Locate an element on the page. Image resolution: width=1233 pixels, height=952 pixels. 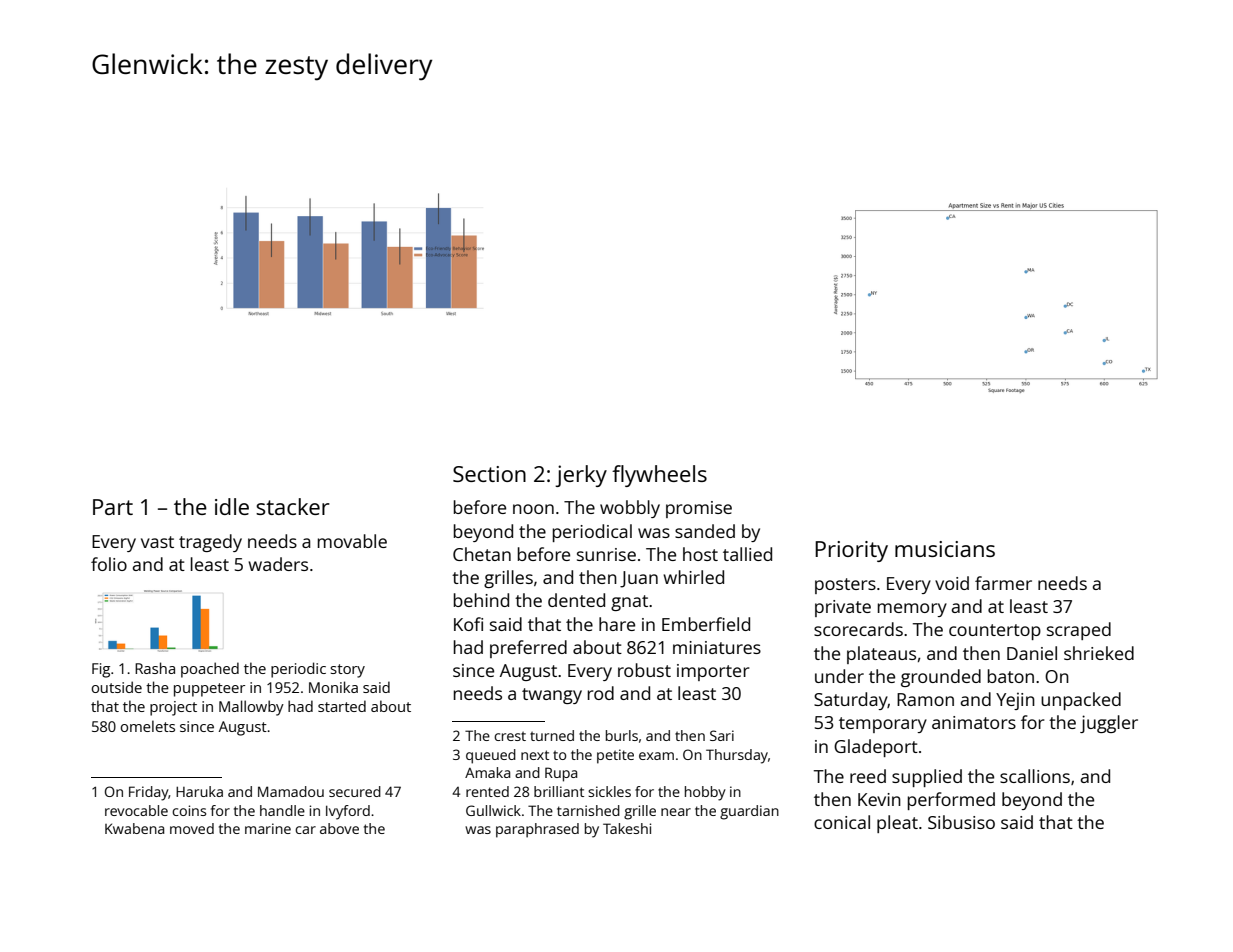
flywheels is located at coordinates (659, 476).
